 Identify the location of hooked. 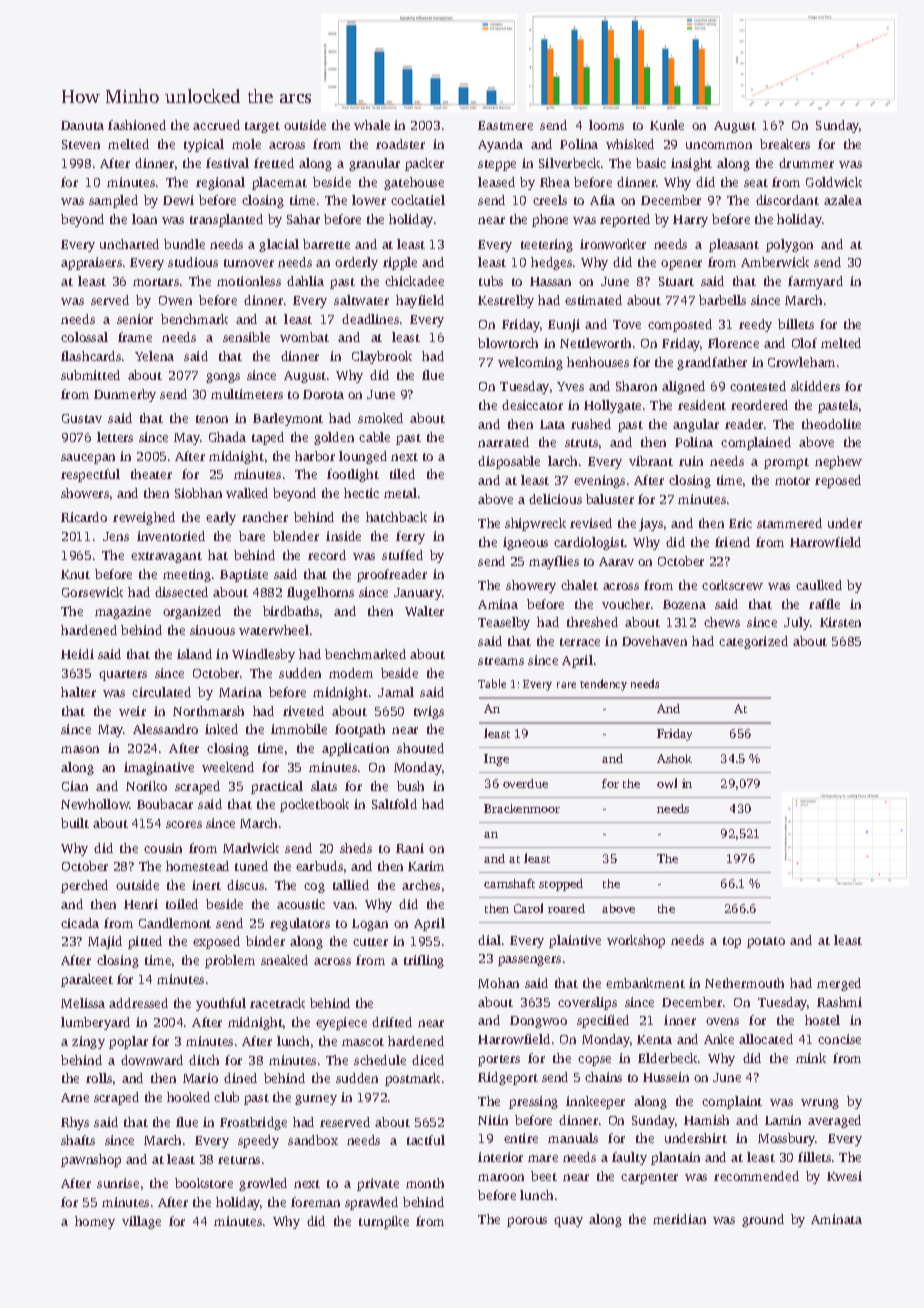
(188, 1097).
